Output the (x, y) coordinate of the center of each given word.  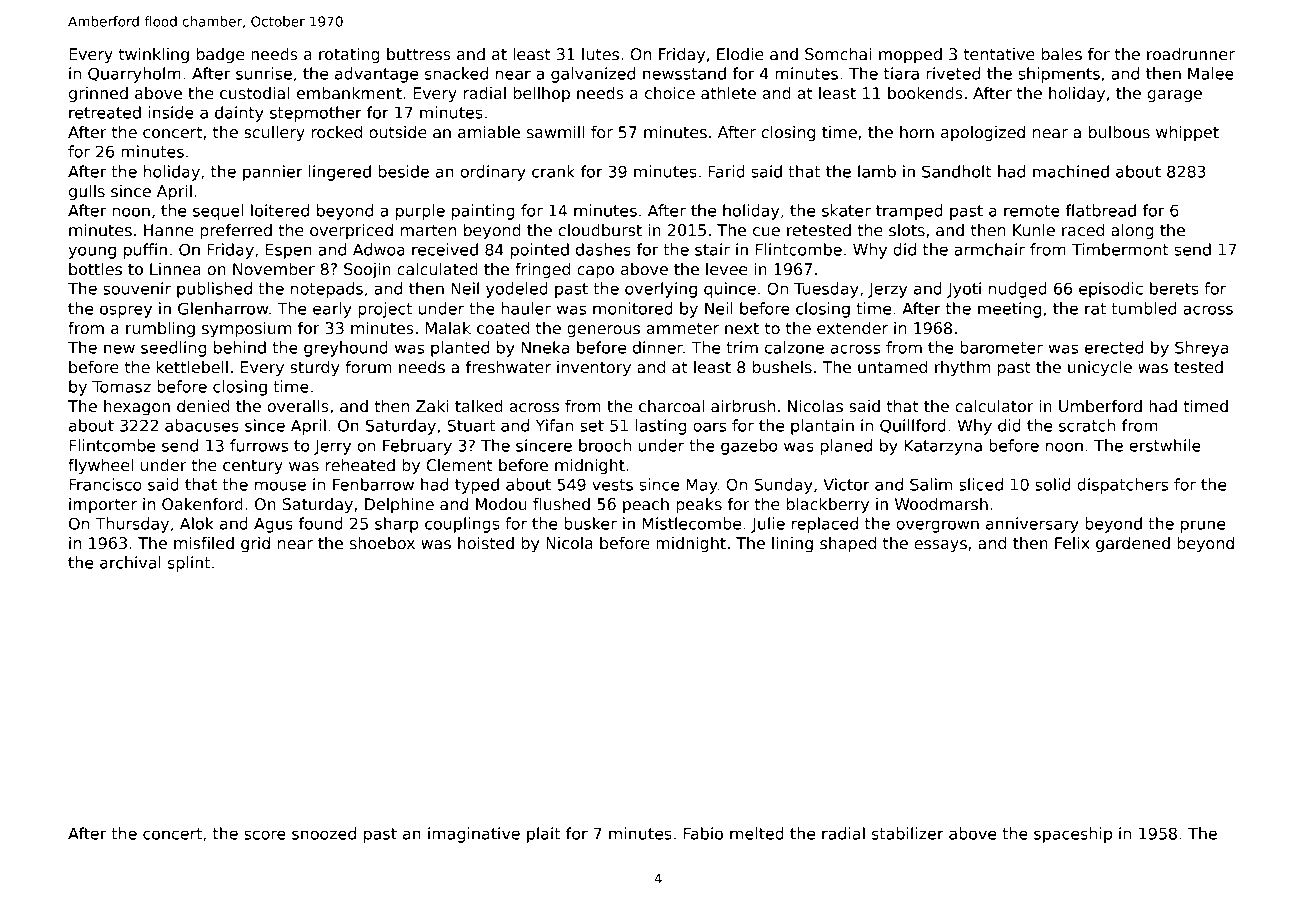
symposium (246, 330)
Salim (931, 484)
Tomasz (121, 387)
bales (1062, 54)
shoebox (382, 543)
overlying (661, 290)
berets (1174, 288)
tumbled (1143, 308)
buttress (419, 54)
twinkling (154, 55)
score (265, 835)
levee (727, 269)
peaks (699, 505)
